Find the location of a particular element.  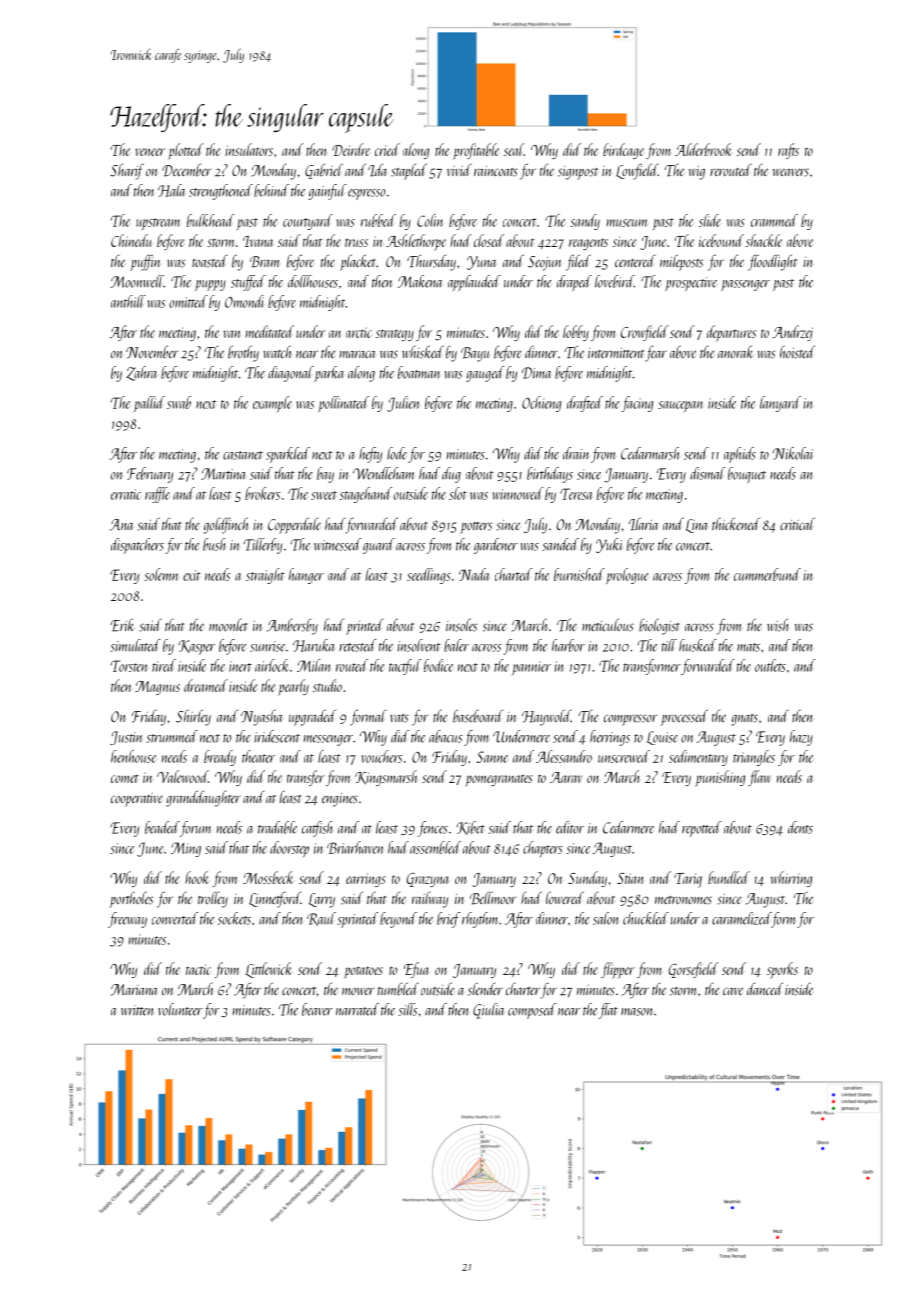

dug is located at coordinates (451, 475).
